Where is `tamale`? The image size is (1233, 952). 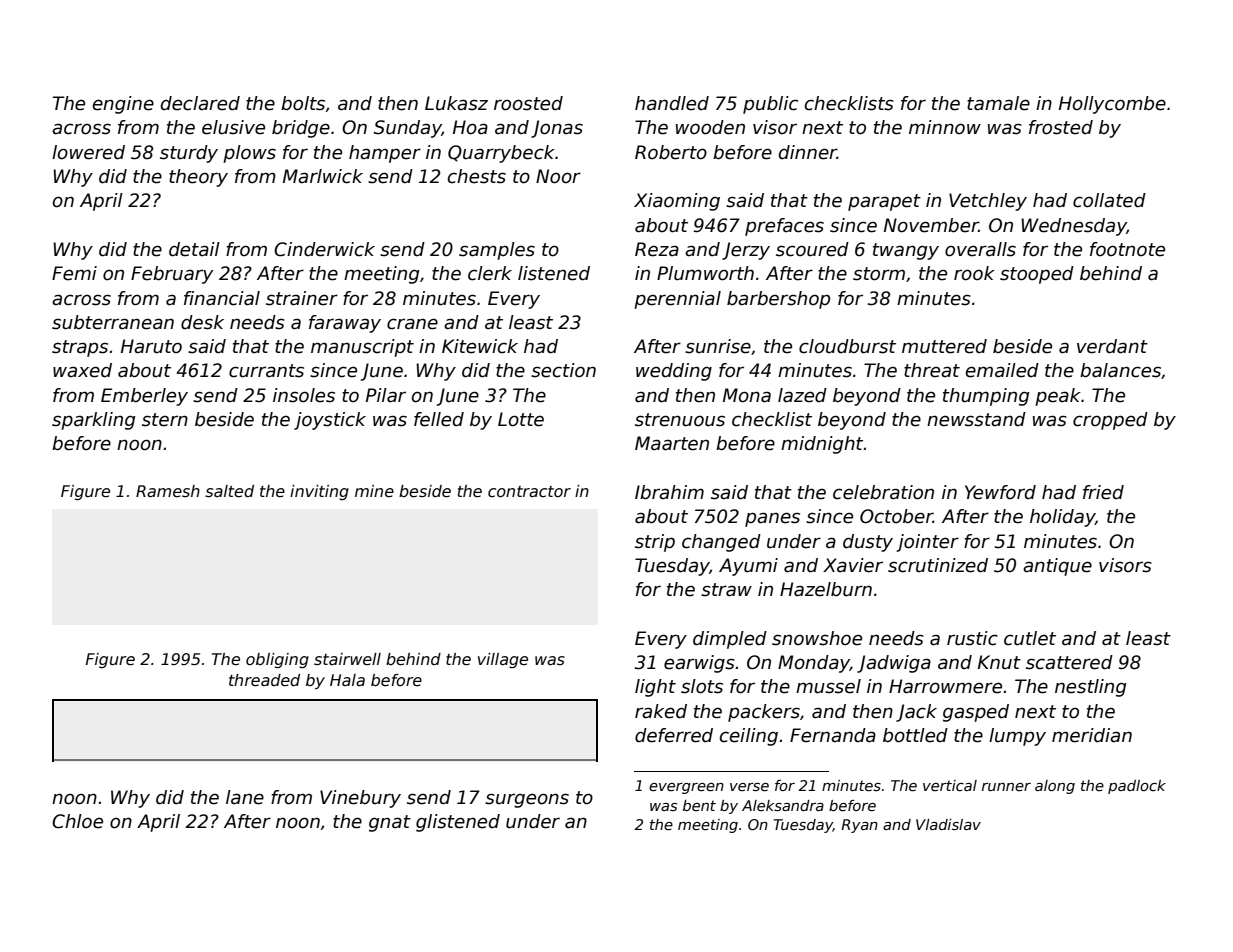
tamale is located at coordinates (998, 103).
